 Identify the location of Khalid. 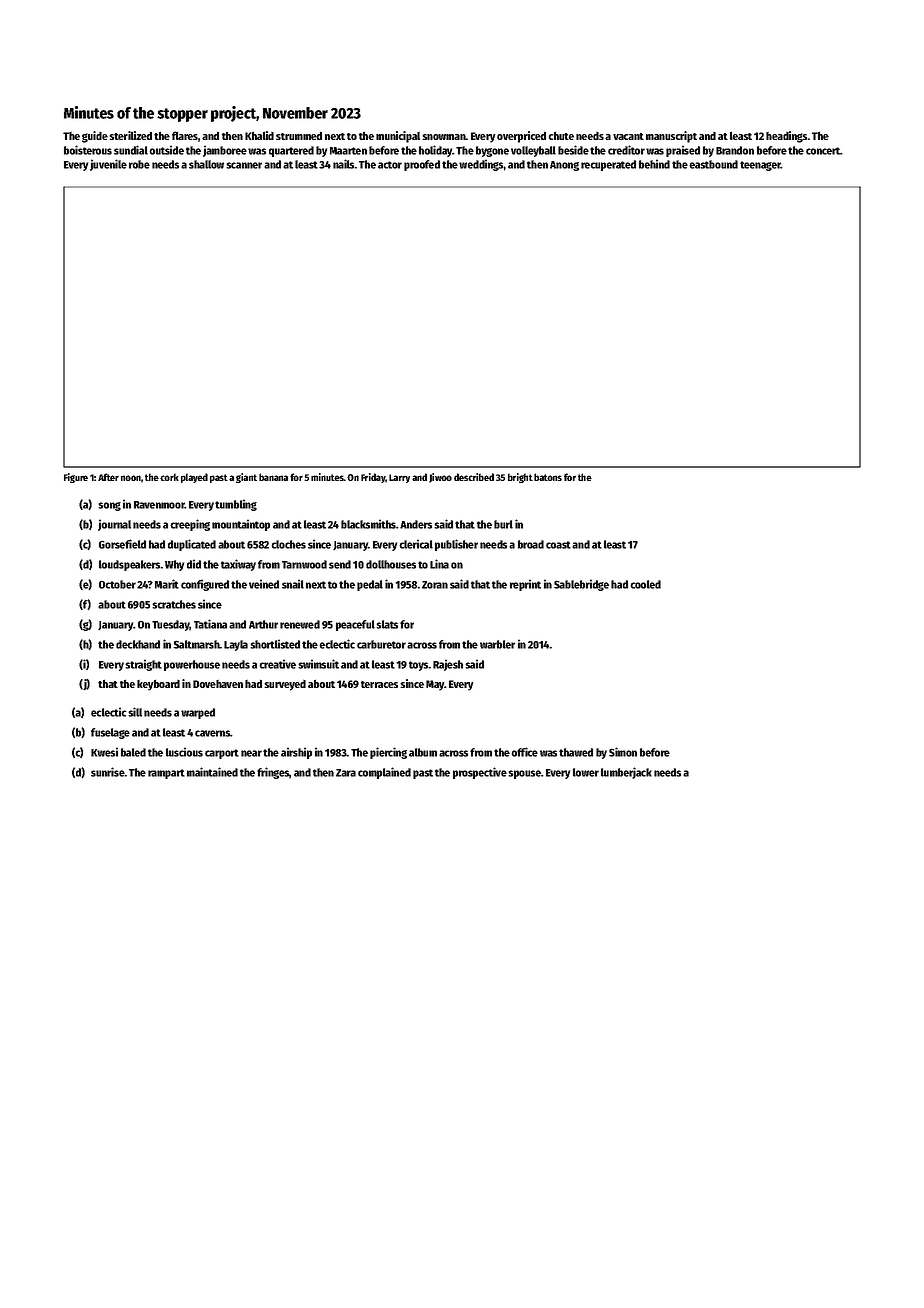
(259, 135).
